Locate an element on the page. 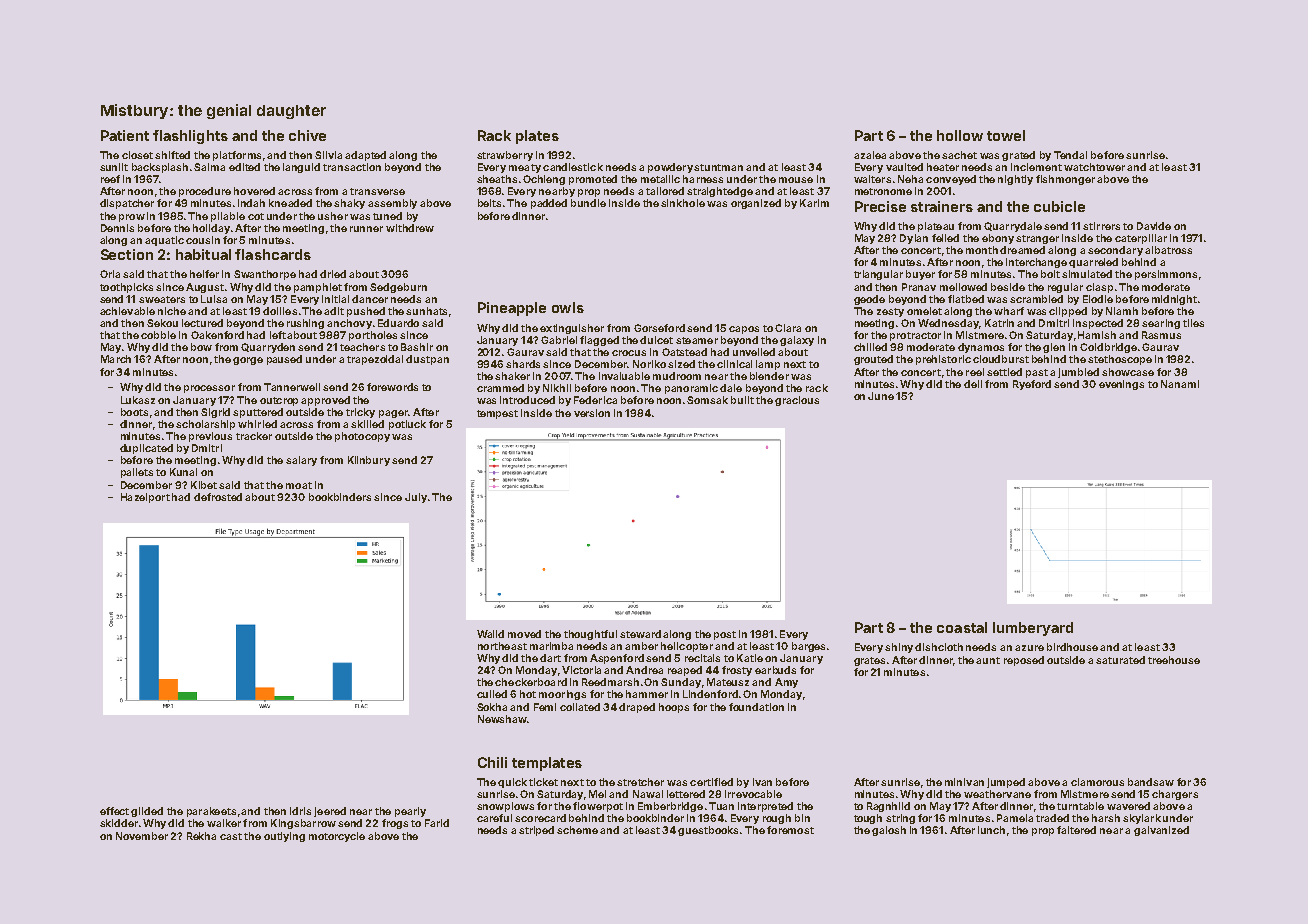 Image resolution: width=1308 pixels, height=924 pixels. evenings is located at coordinates (1121, 385).
